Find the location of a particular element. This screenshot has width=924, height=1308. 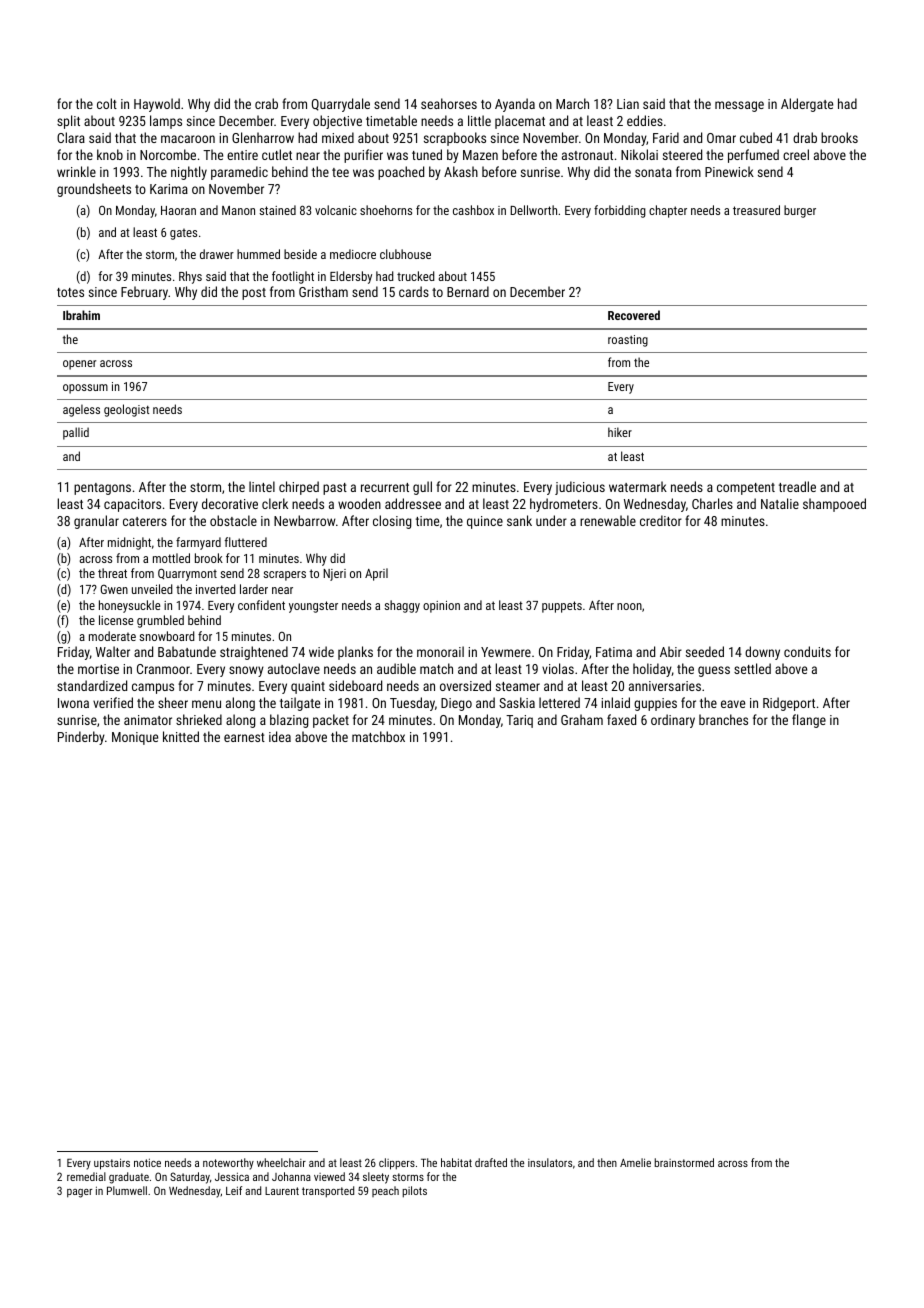

message is located at coordinates (739, 106).
